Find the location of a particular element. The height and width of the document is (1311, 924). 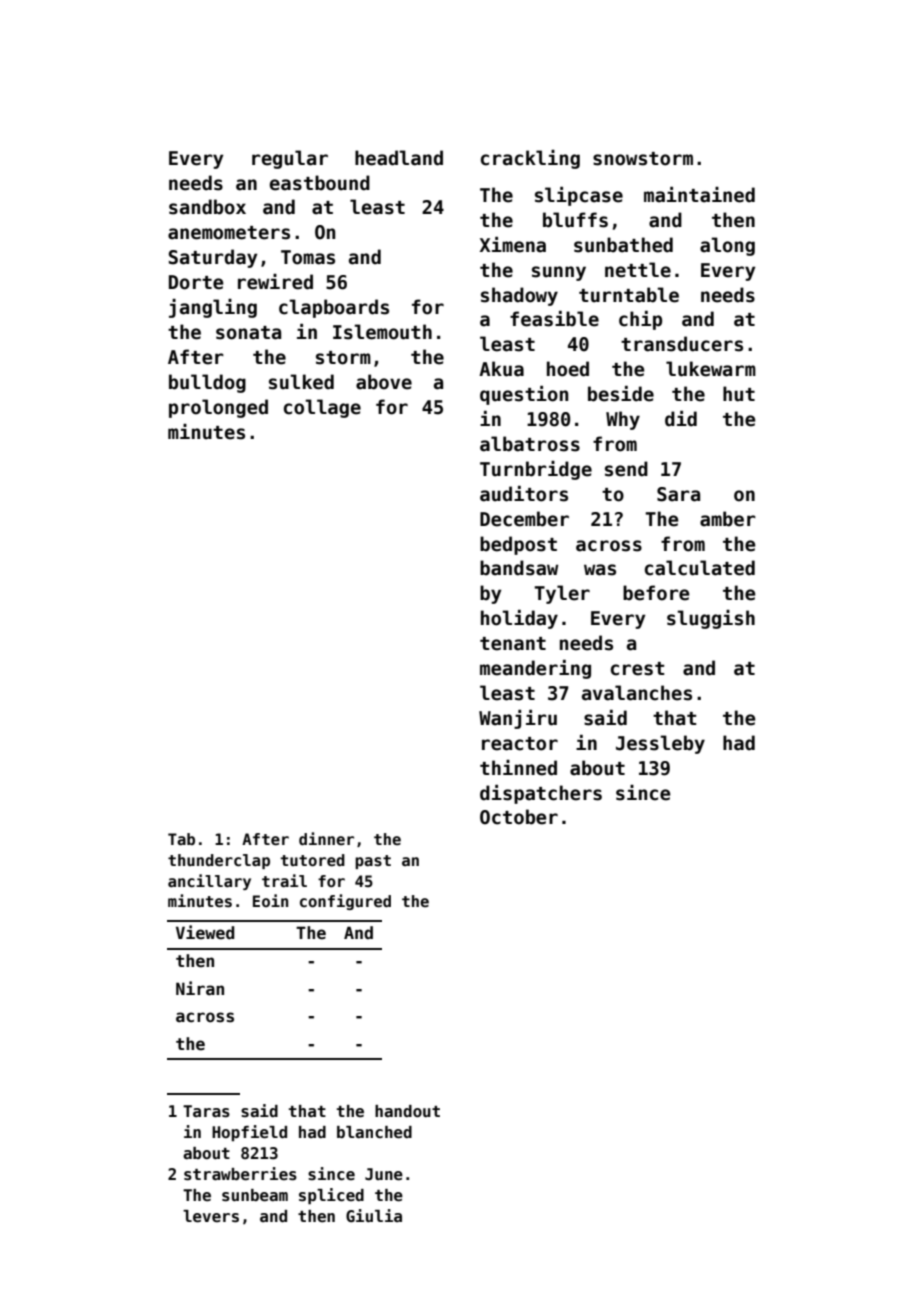

past is located at coordinates (373, 862).
